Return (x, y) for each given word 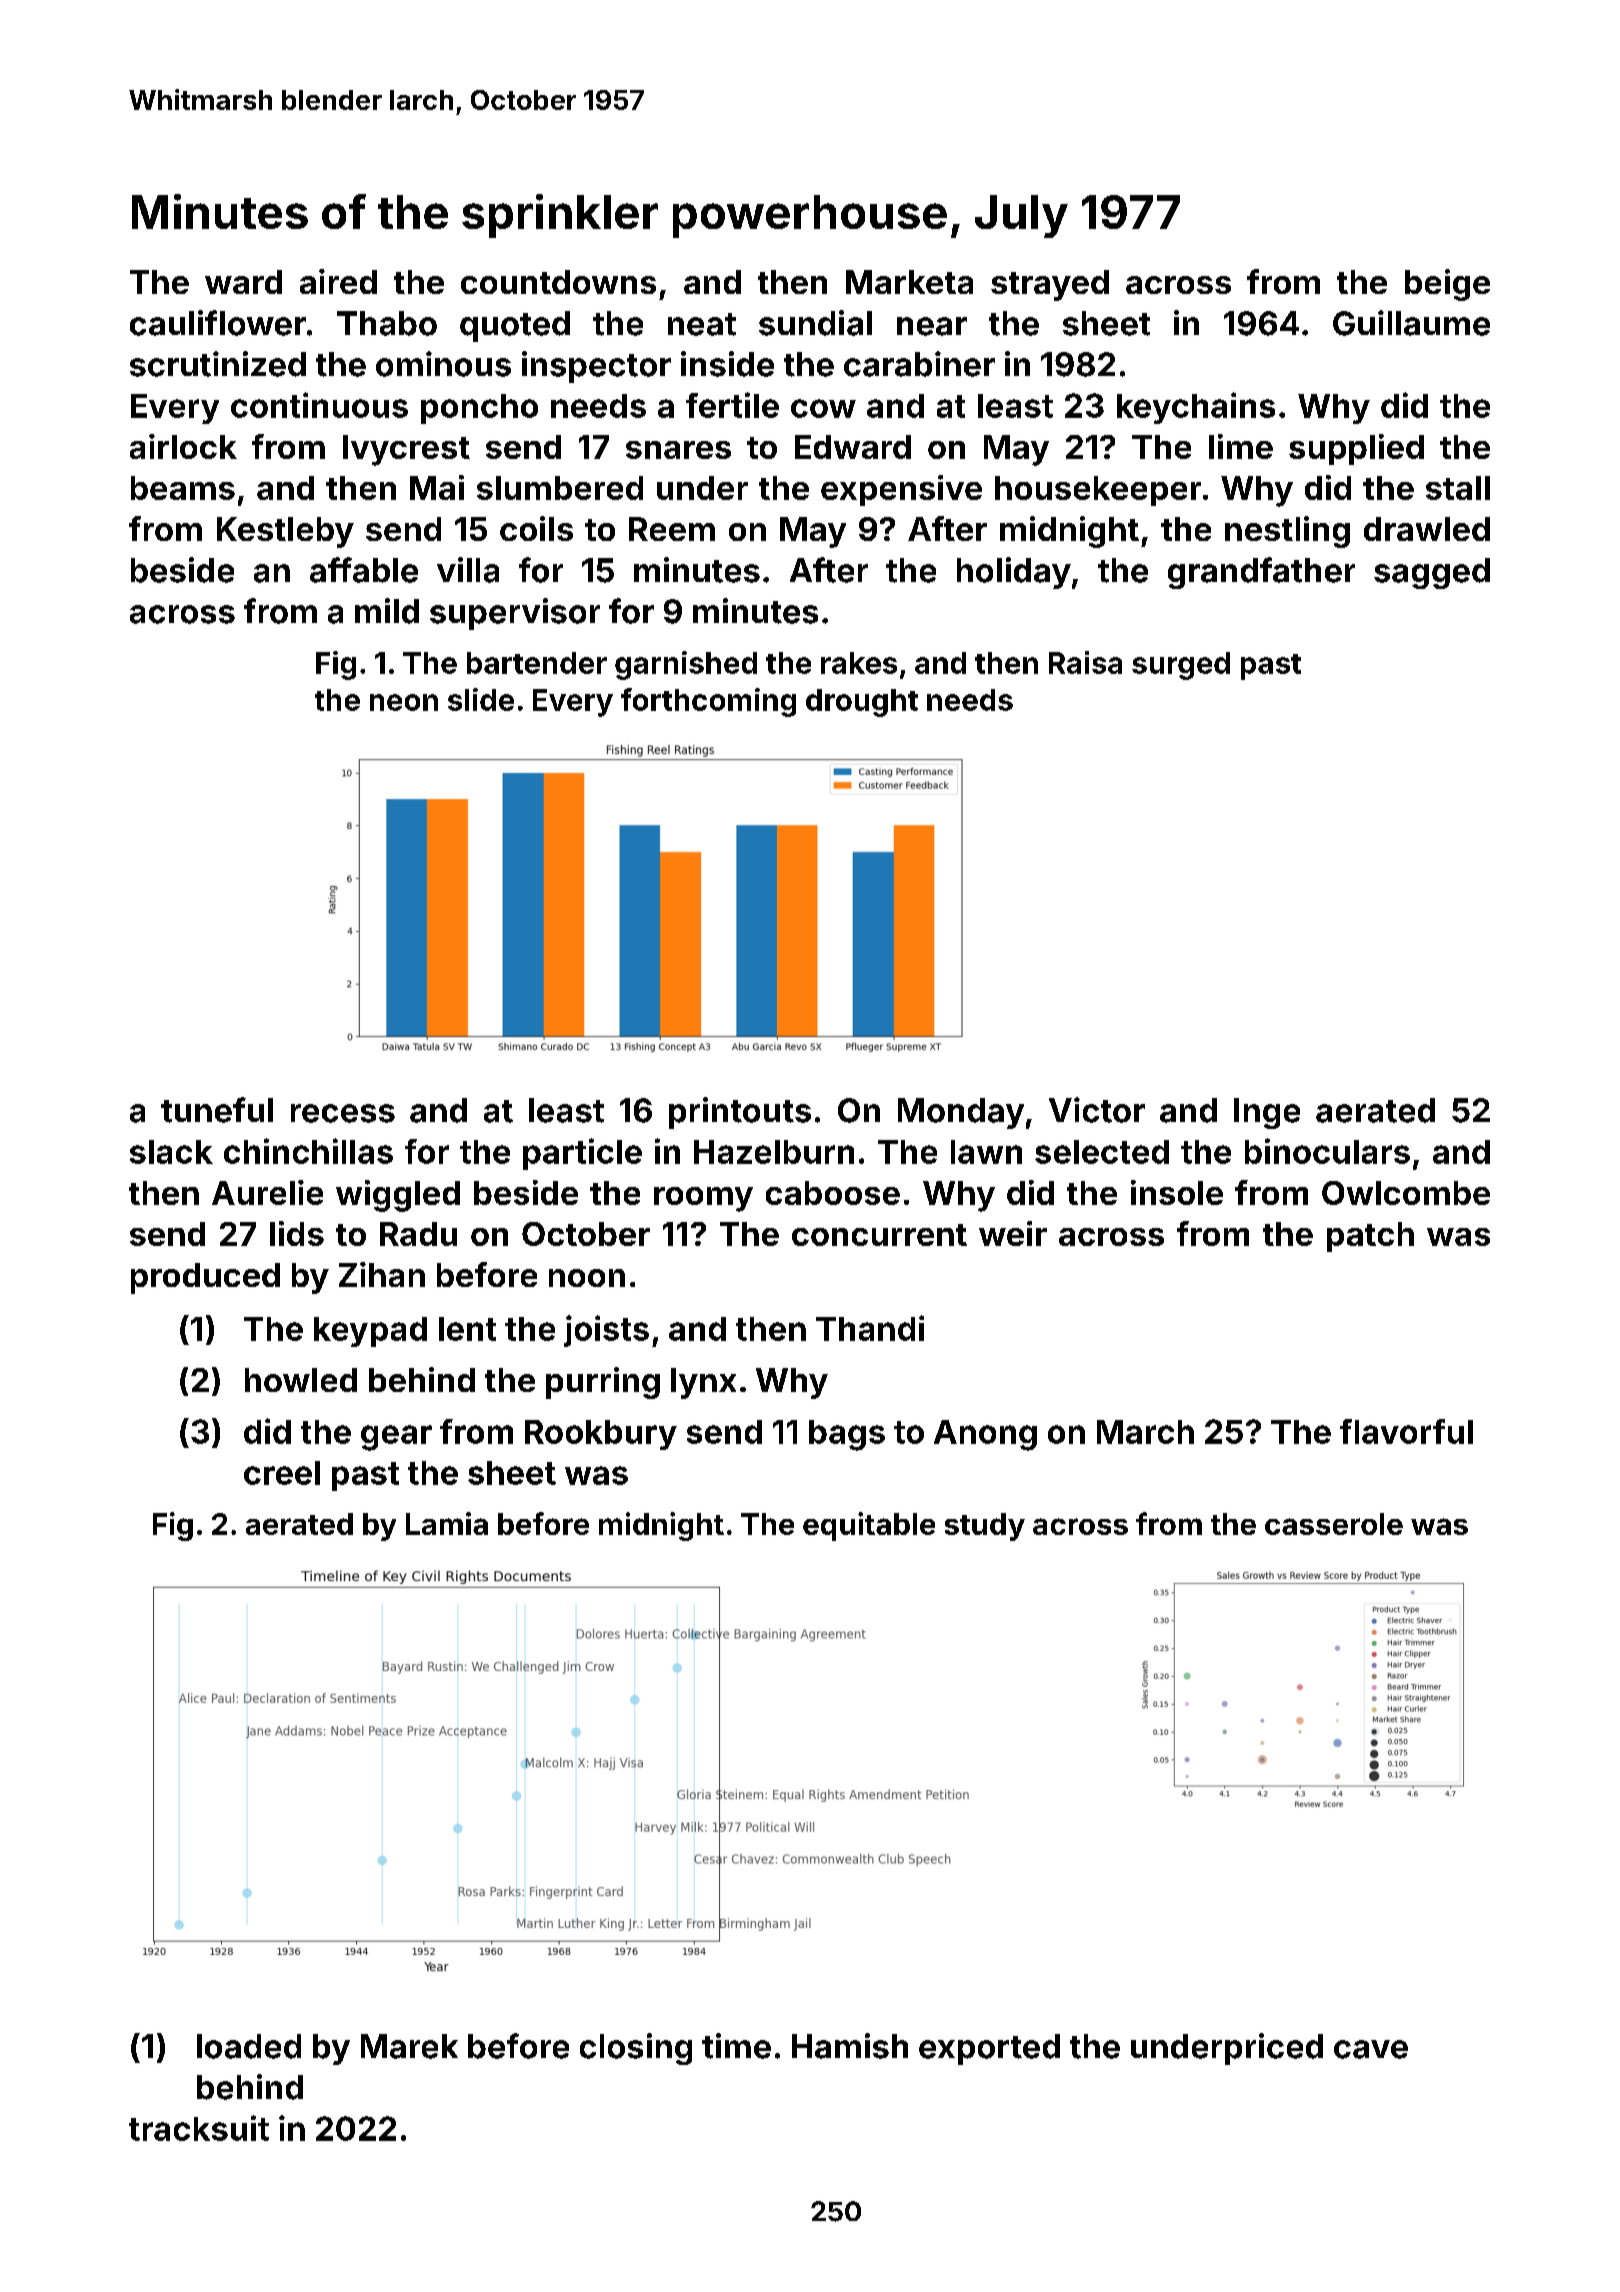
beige (1447, 285)
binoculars (1327, 1151)
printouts (740, 1113)
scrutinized (218, 364)
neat (702, 324)
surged (1181, 666)
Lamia (447, 1523)
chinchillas (308, 1151)
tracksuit (199, 2128)
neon (404, 702)
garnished (686, 665)
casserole (1334, 1524)
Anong (985, 1435)
